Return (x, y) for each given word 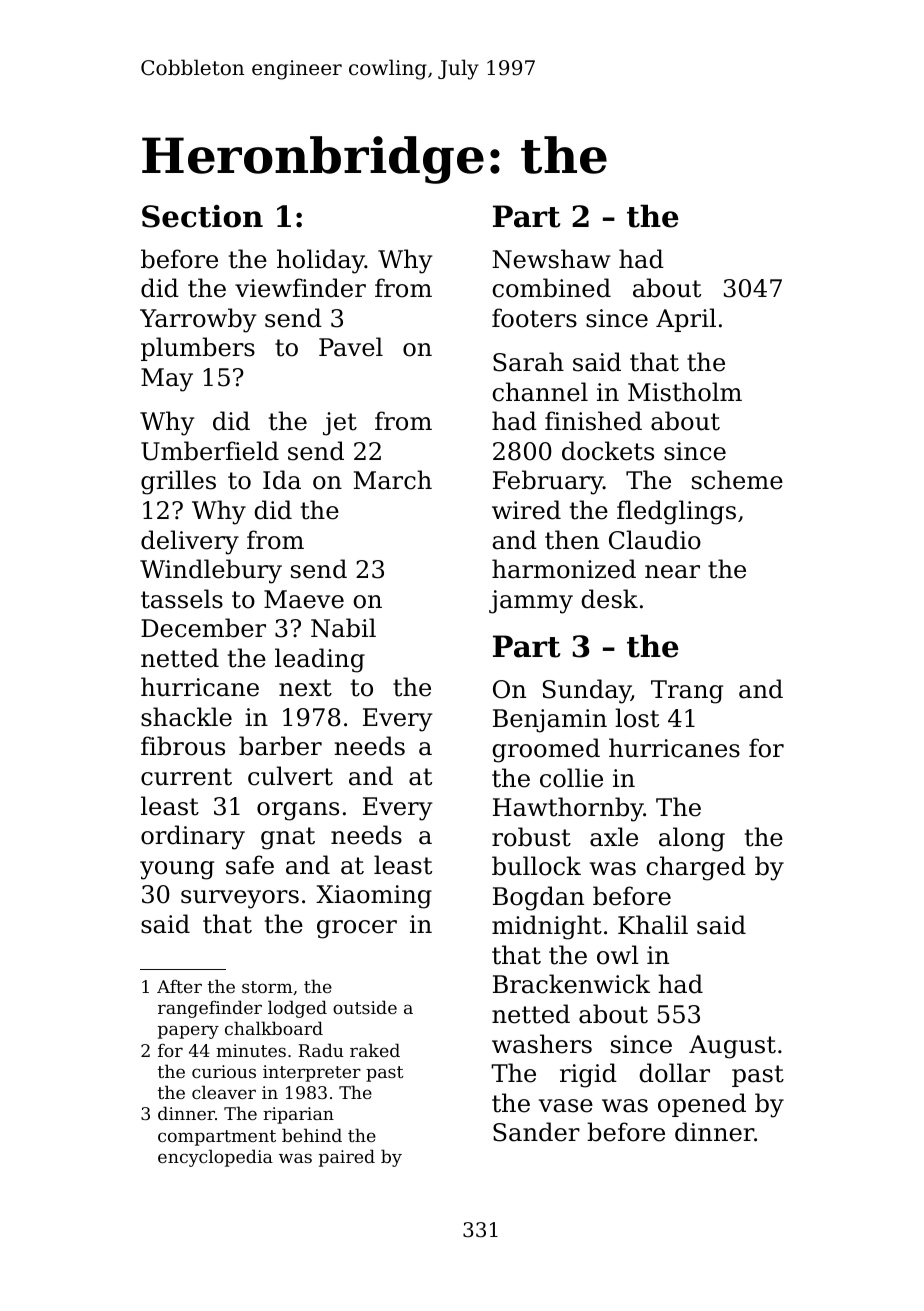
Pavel (351, 347)
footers (534, 318)
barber (280, 746)
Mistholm (685, 392)
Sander (536, 1132)
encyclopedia (215, 1158)
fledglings (676, 512)
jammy (531, 602)
